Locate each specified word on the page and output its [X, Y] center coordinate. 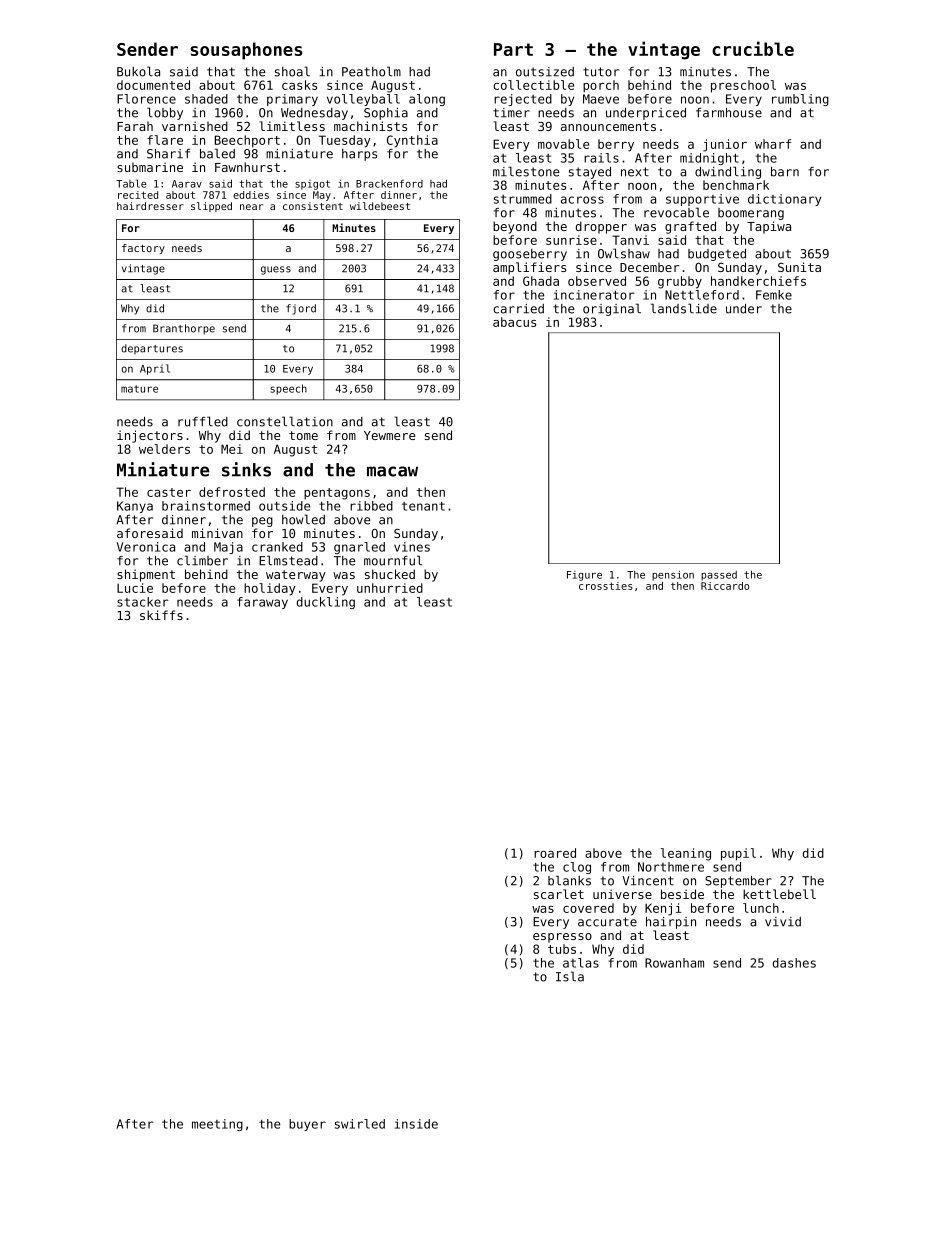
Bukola [138, 71]
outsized [545, 72]
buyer [307, 1125]
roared [555, 853]
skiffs [161, 615]
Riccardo [725, 586]
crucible [753, 48]
